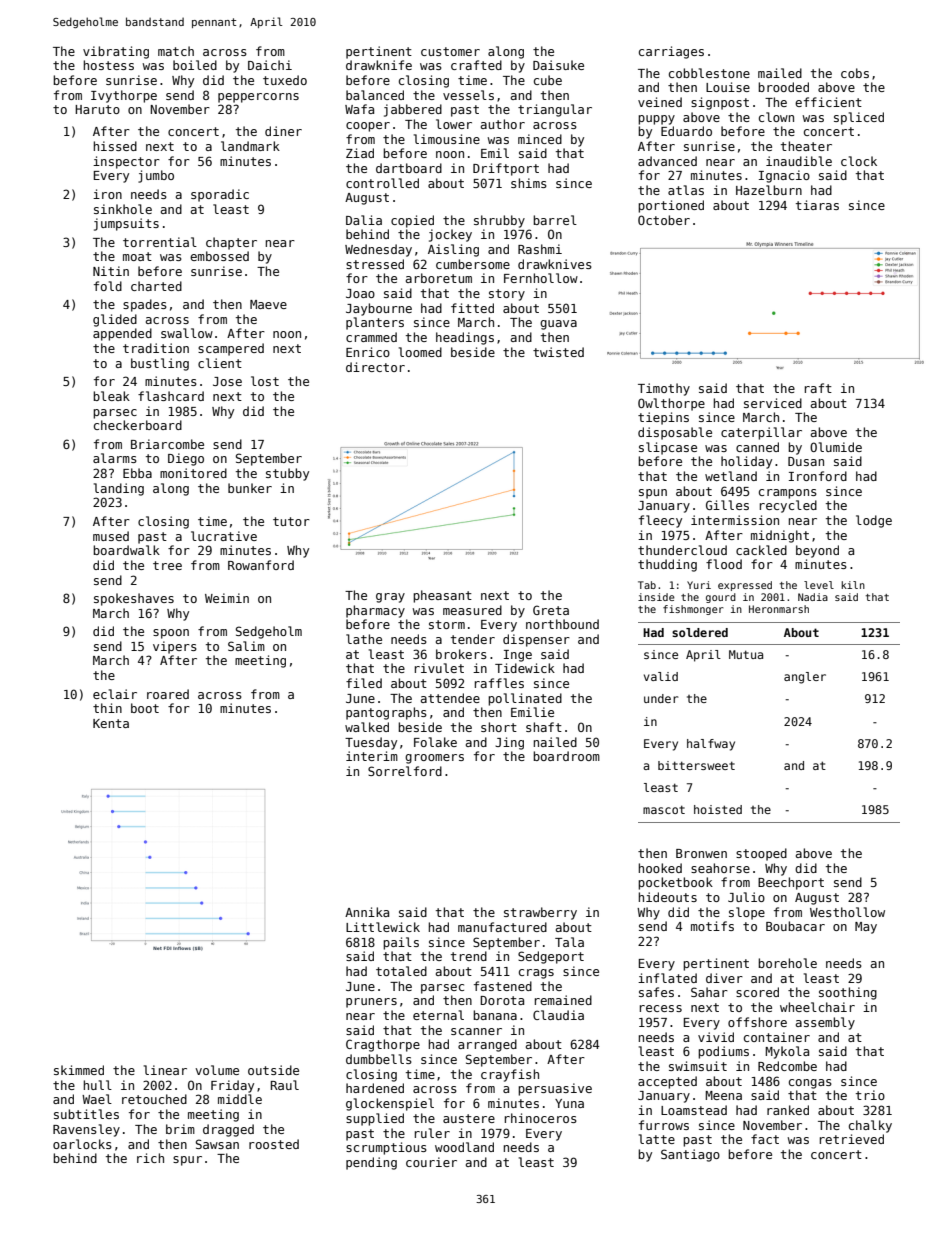 This image has width=952, height=1233. I want to click on mused, so click(111, 536).
